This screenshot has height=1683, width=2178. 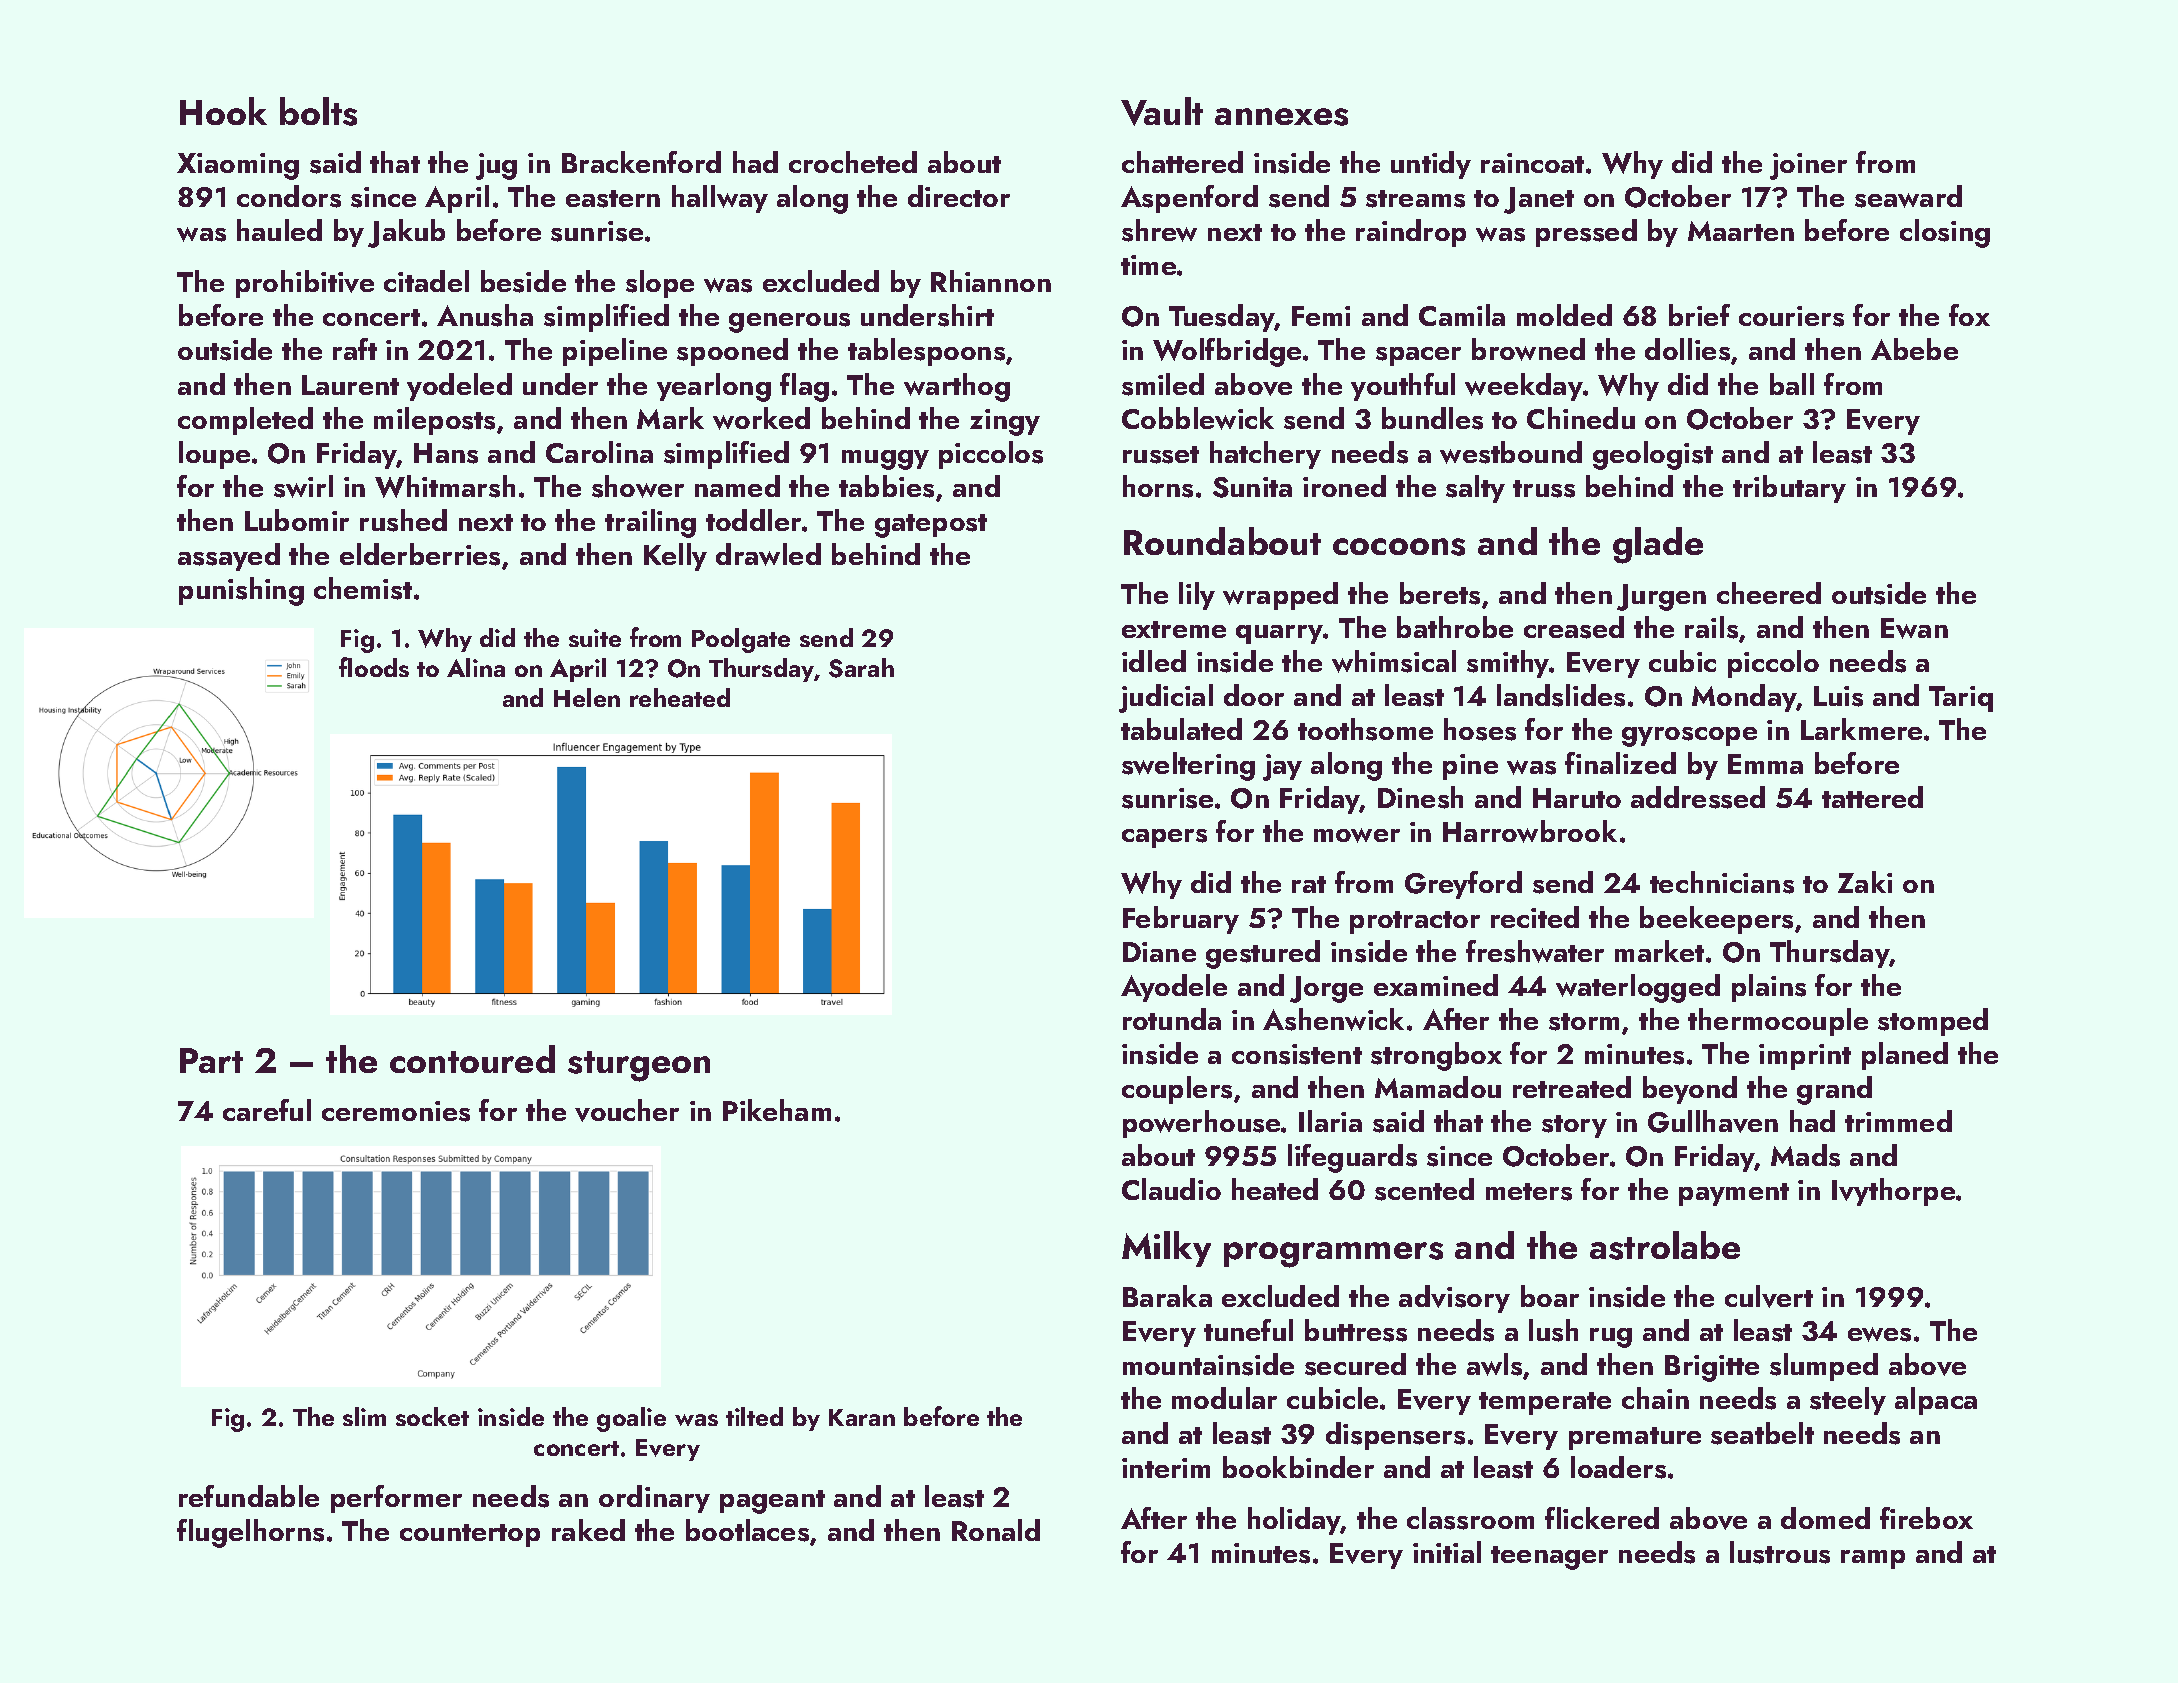 What do you see at coordinates (1148, 265) in the screenshot?
I see `time` at bounding box center [1148, 265].
